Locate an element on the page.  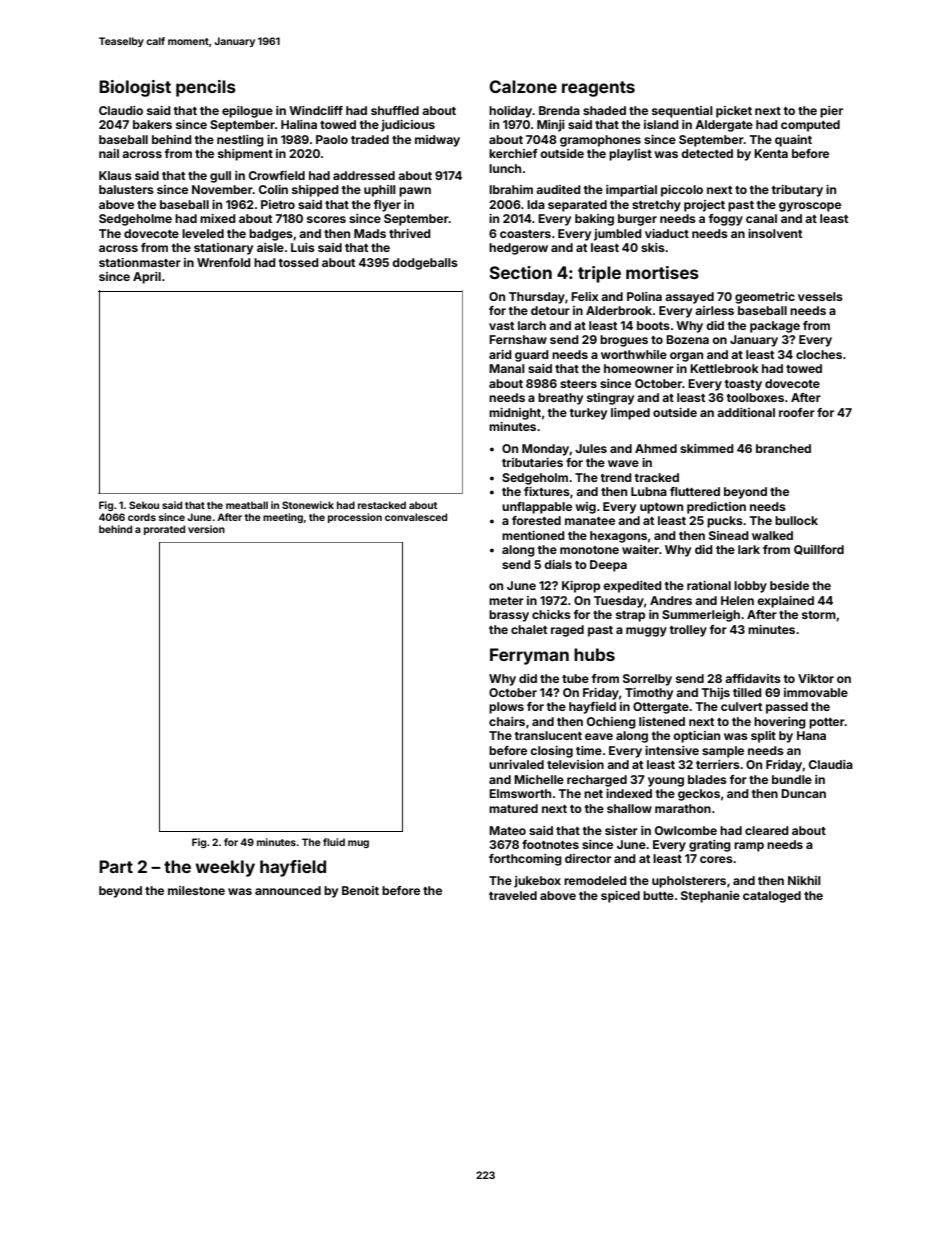
limped is located at coordinates (630, 414).
